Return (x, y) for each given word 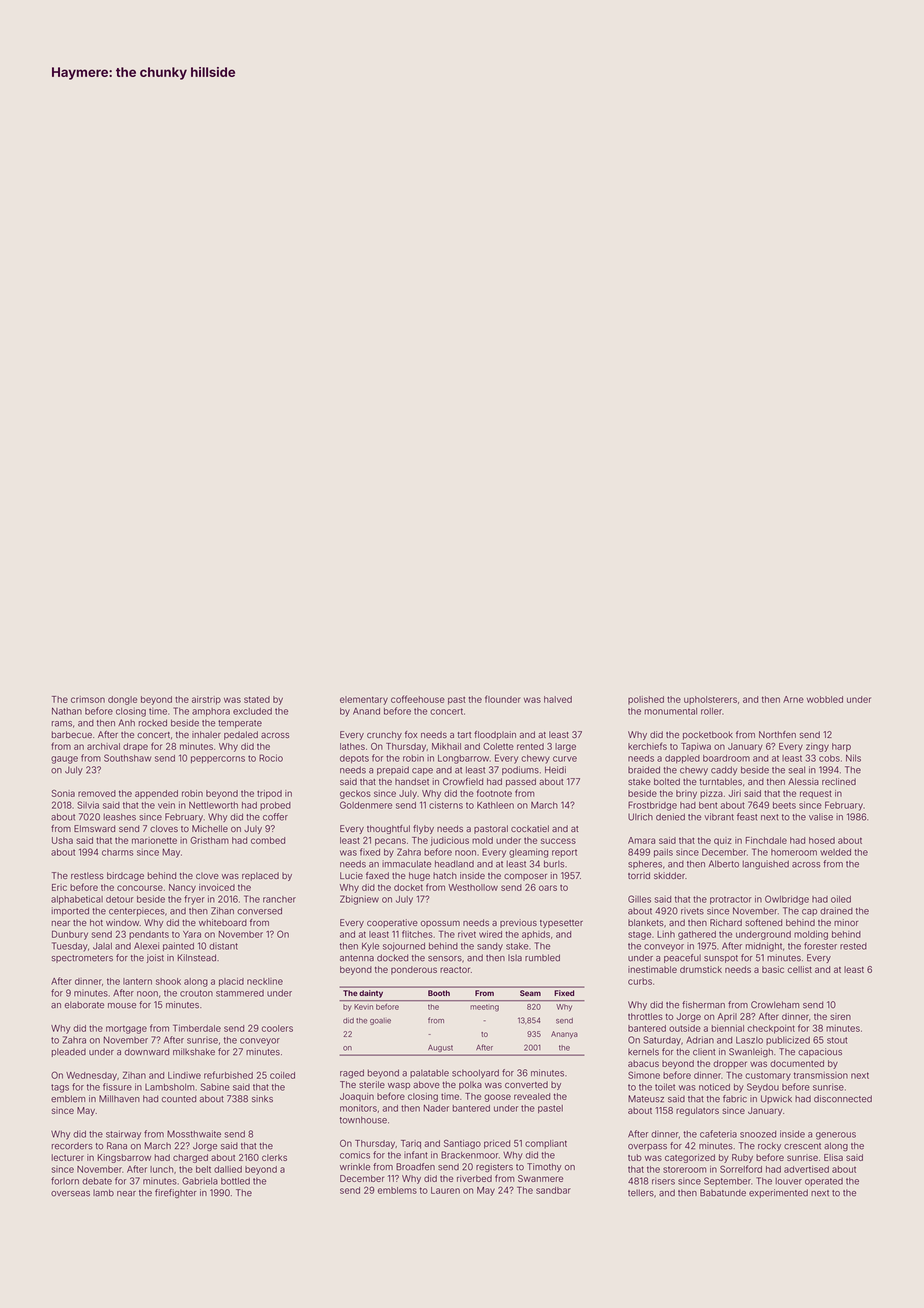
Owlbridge (787, 900)
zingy (817, 747)
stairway (123, 1135)
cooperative (392, 923)
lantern (137, 981)
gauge (64, 760)
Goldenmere (366, 805)
